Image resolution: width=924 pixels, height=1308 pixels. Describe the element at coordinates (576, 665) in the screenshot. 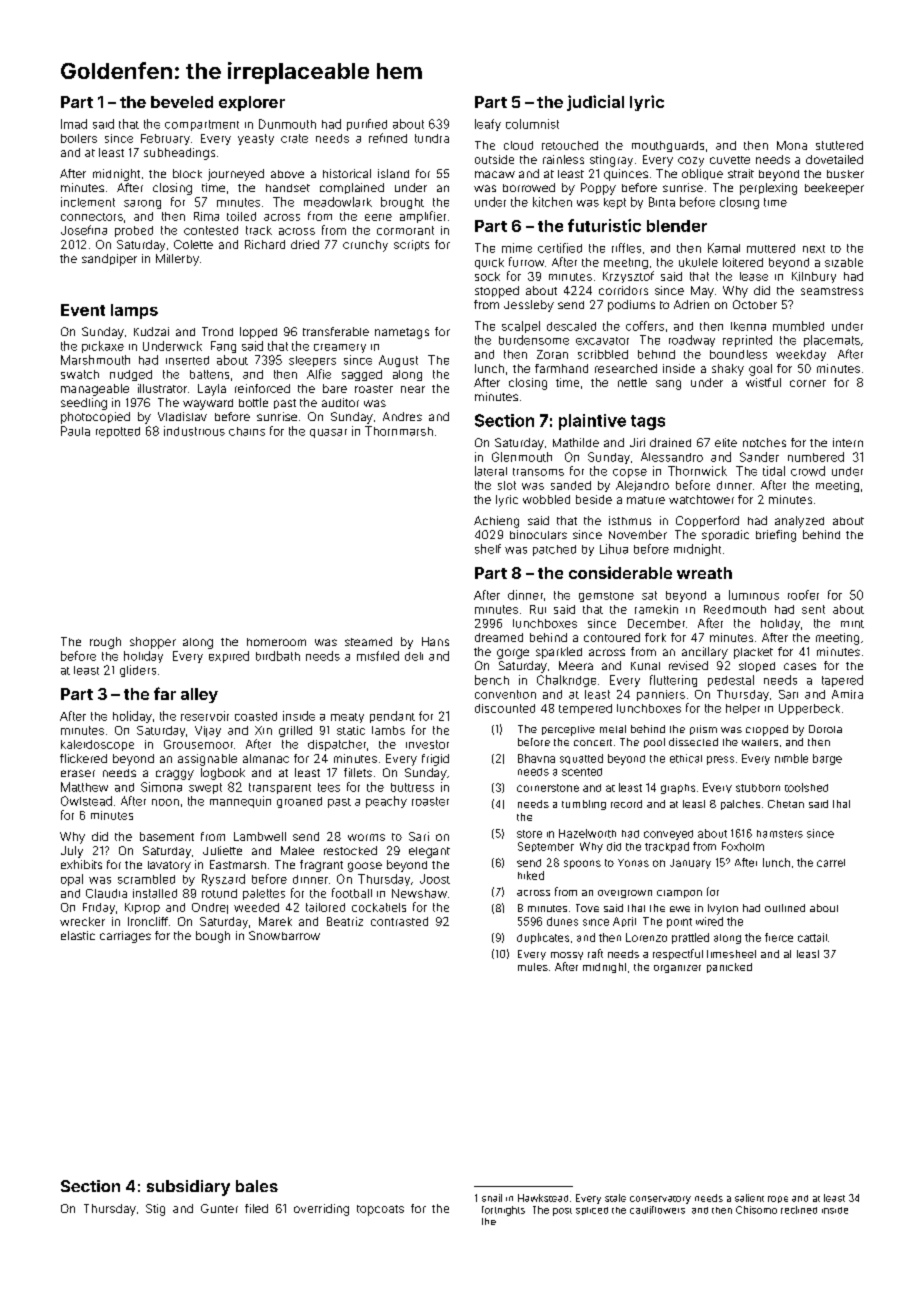

I see `Meera` at that location.
